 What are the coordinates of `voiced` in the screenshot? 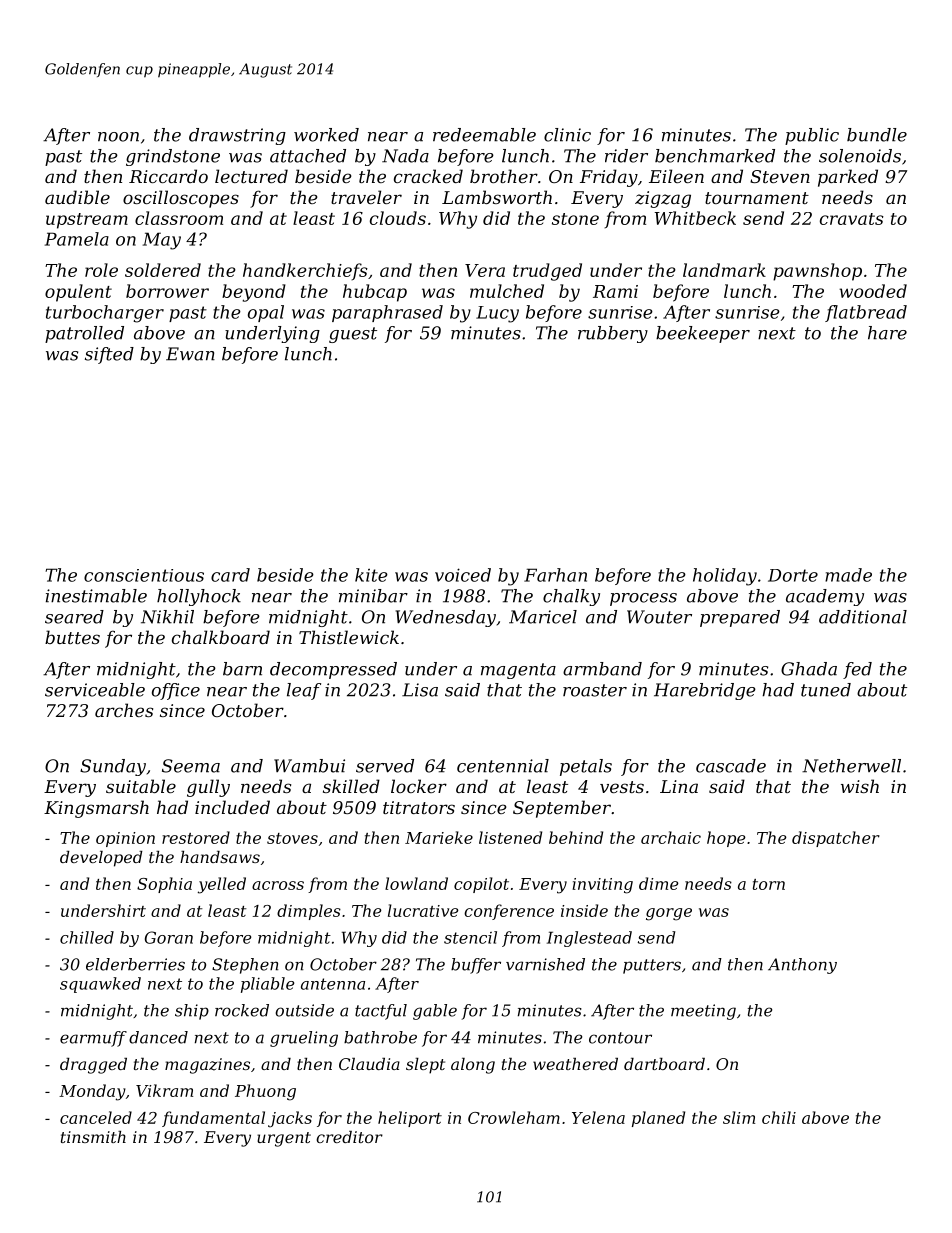 It's located at (463, 575).
